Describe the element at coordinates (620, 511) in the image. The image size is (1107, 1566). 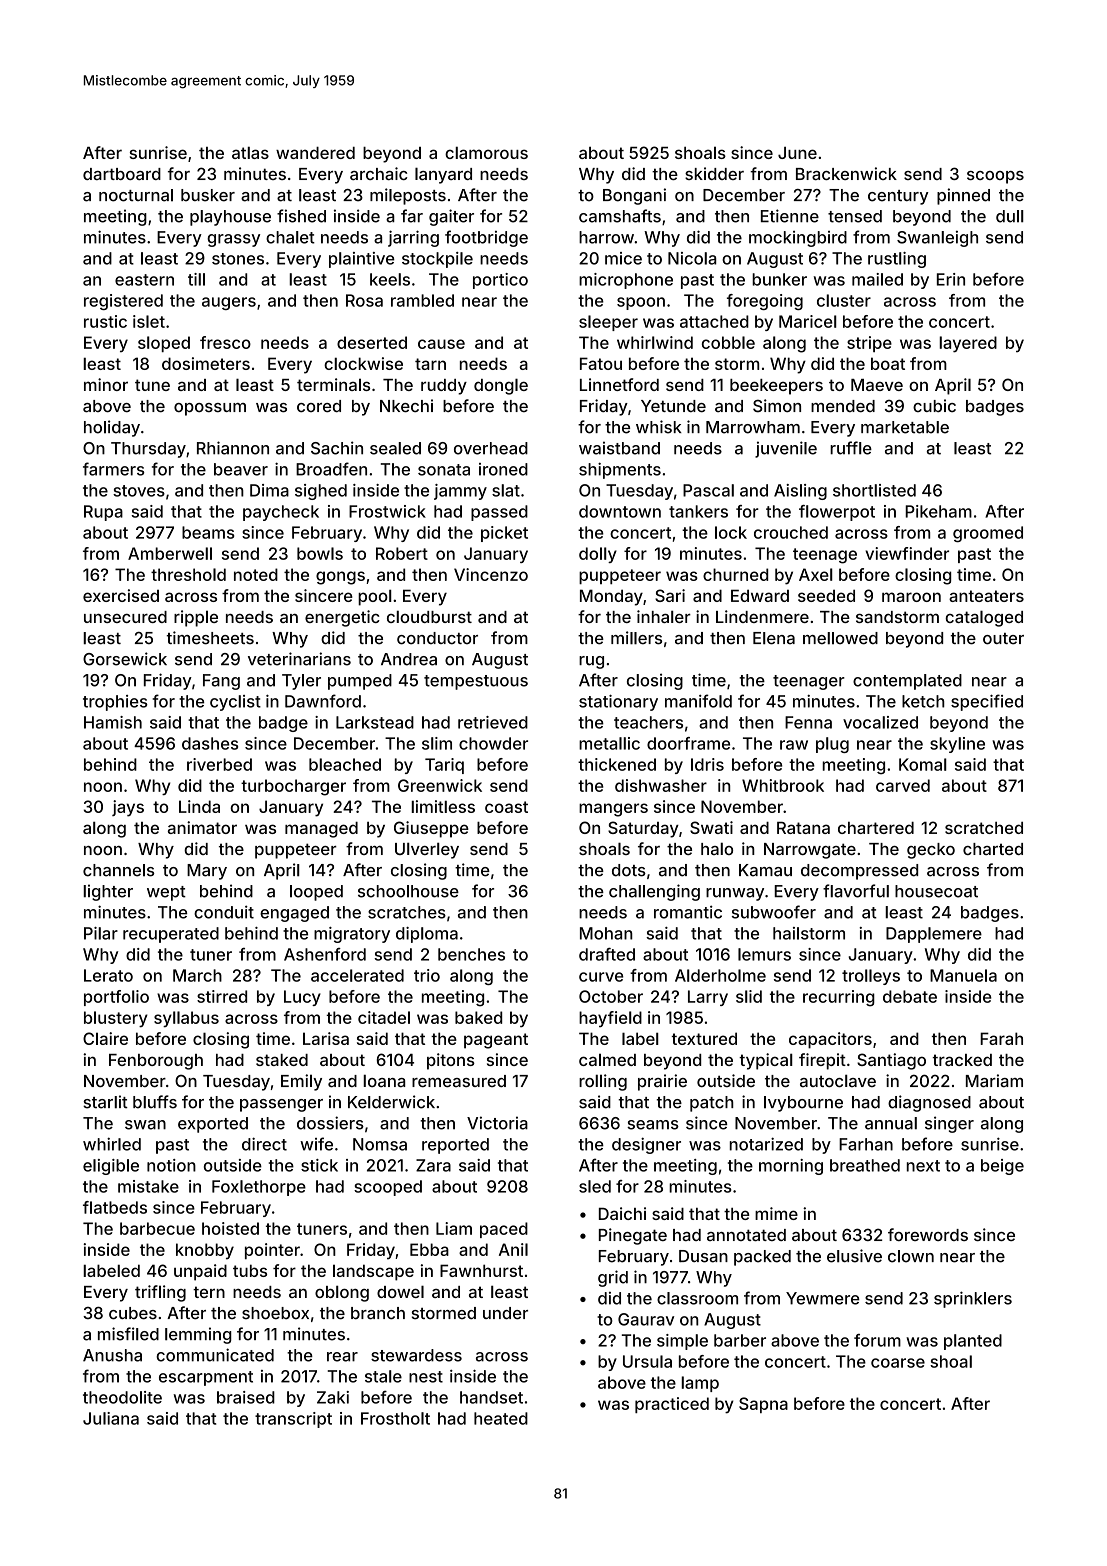
I see `downtown` at that location.
